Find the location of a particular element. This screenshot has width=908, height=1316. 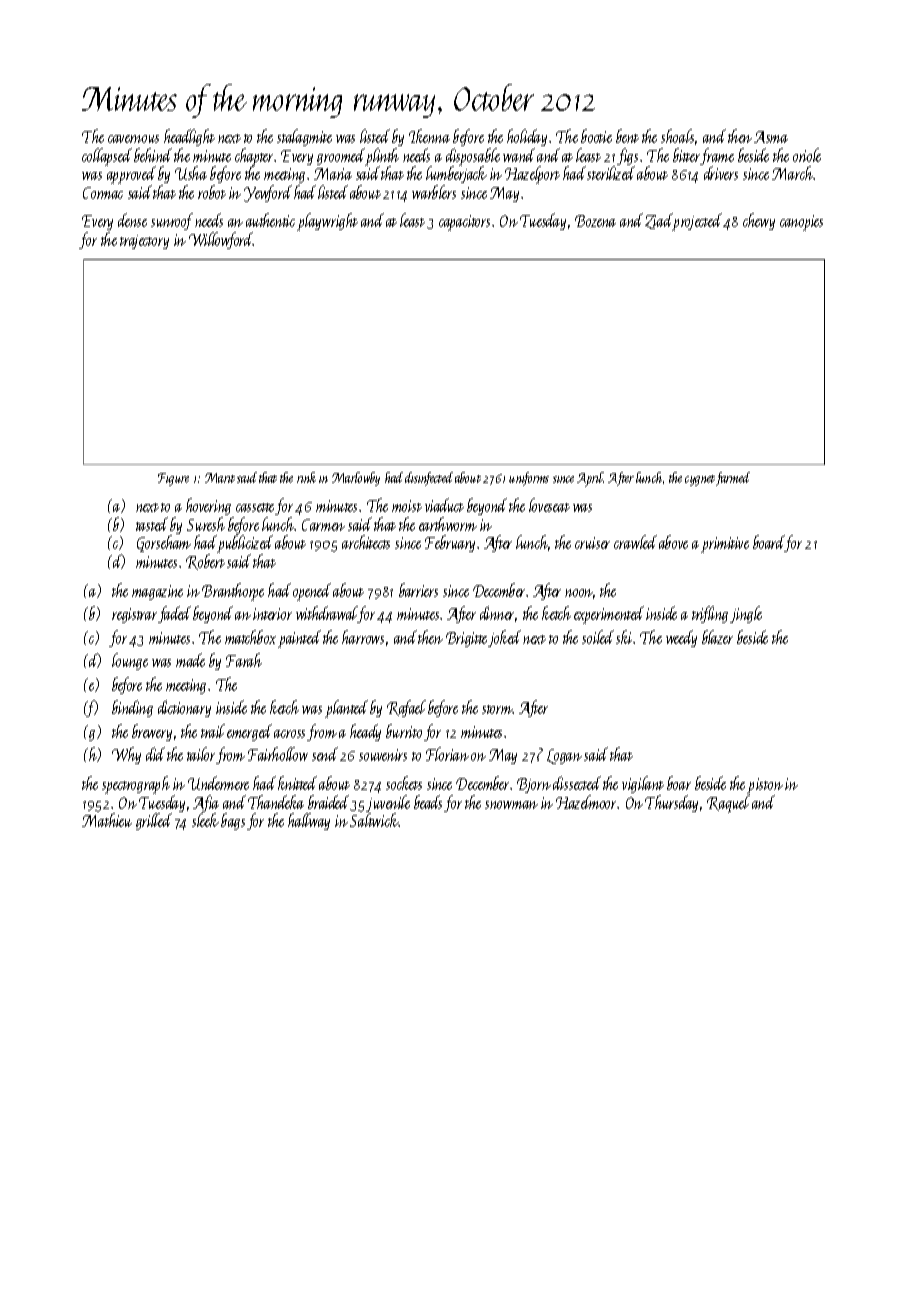

stalagmite is located at coordinates (304, 137).
